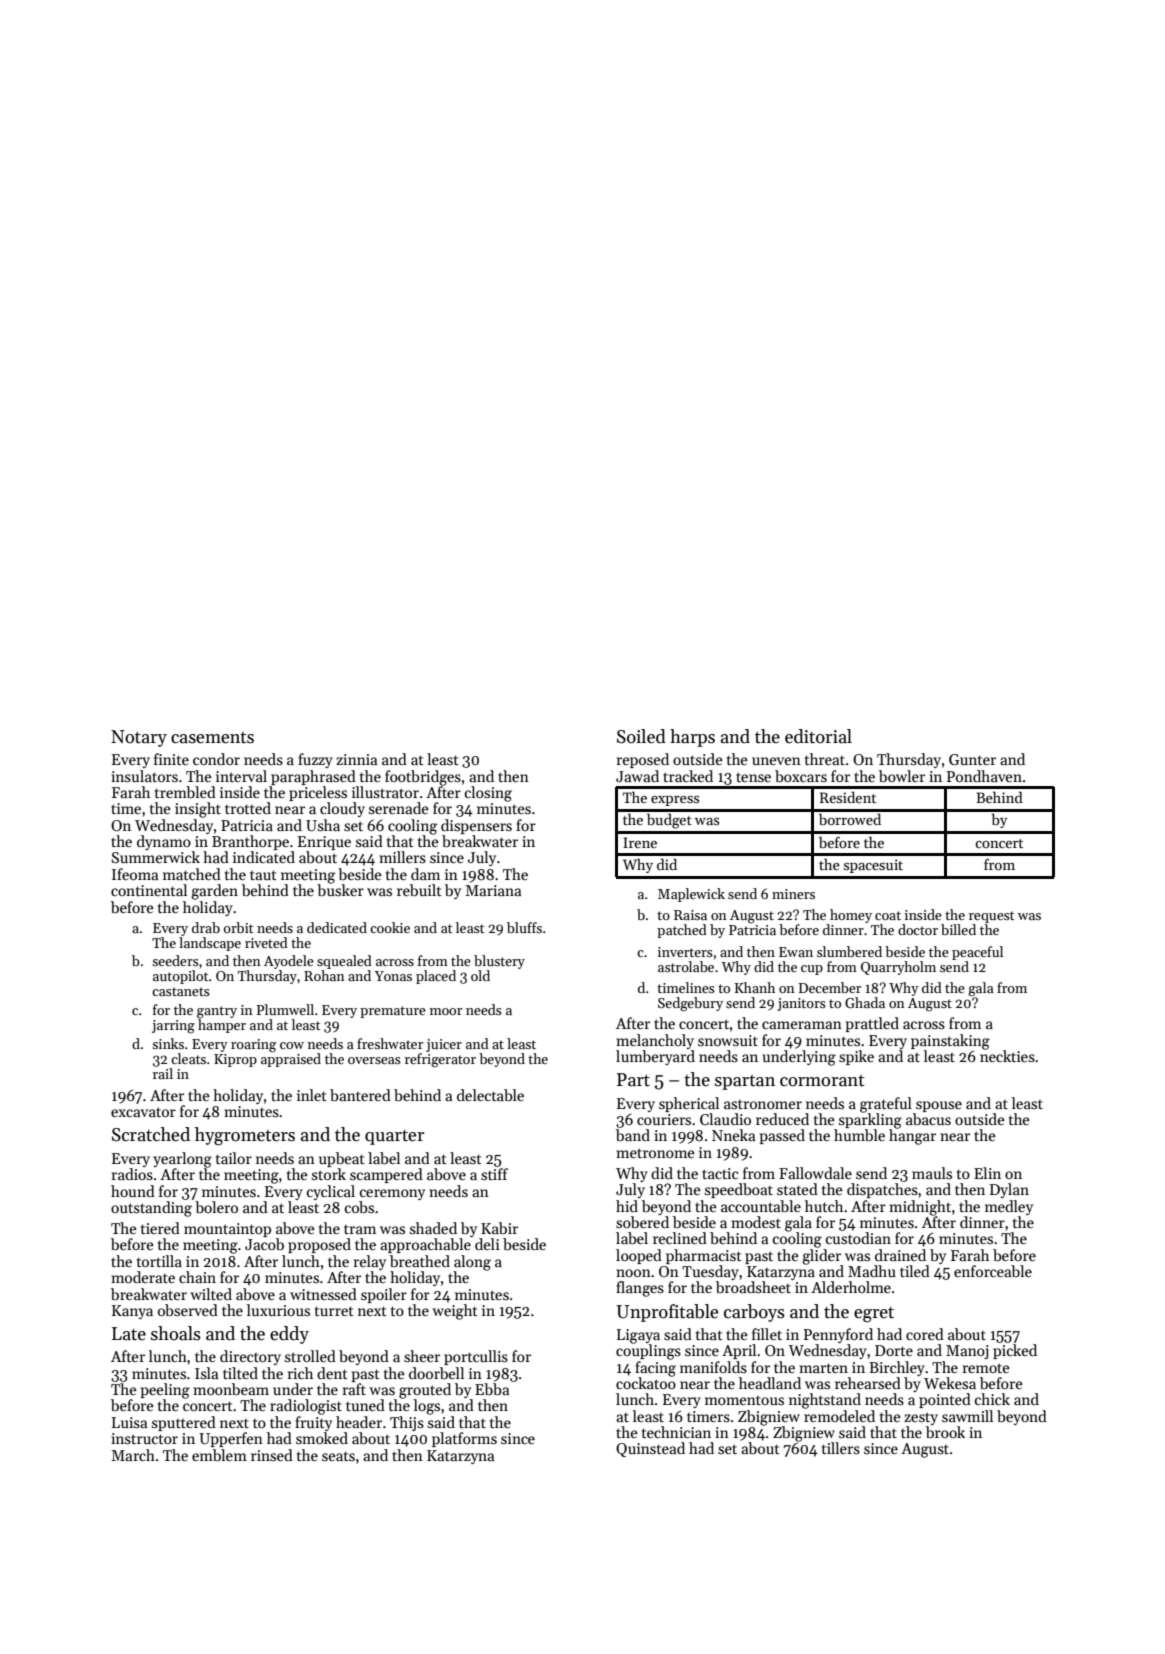  Describe the element at coordinates (641, 736) in the screenshot. I see `Soiled` at that location.
